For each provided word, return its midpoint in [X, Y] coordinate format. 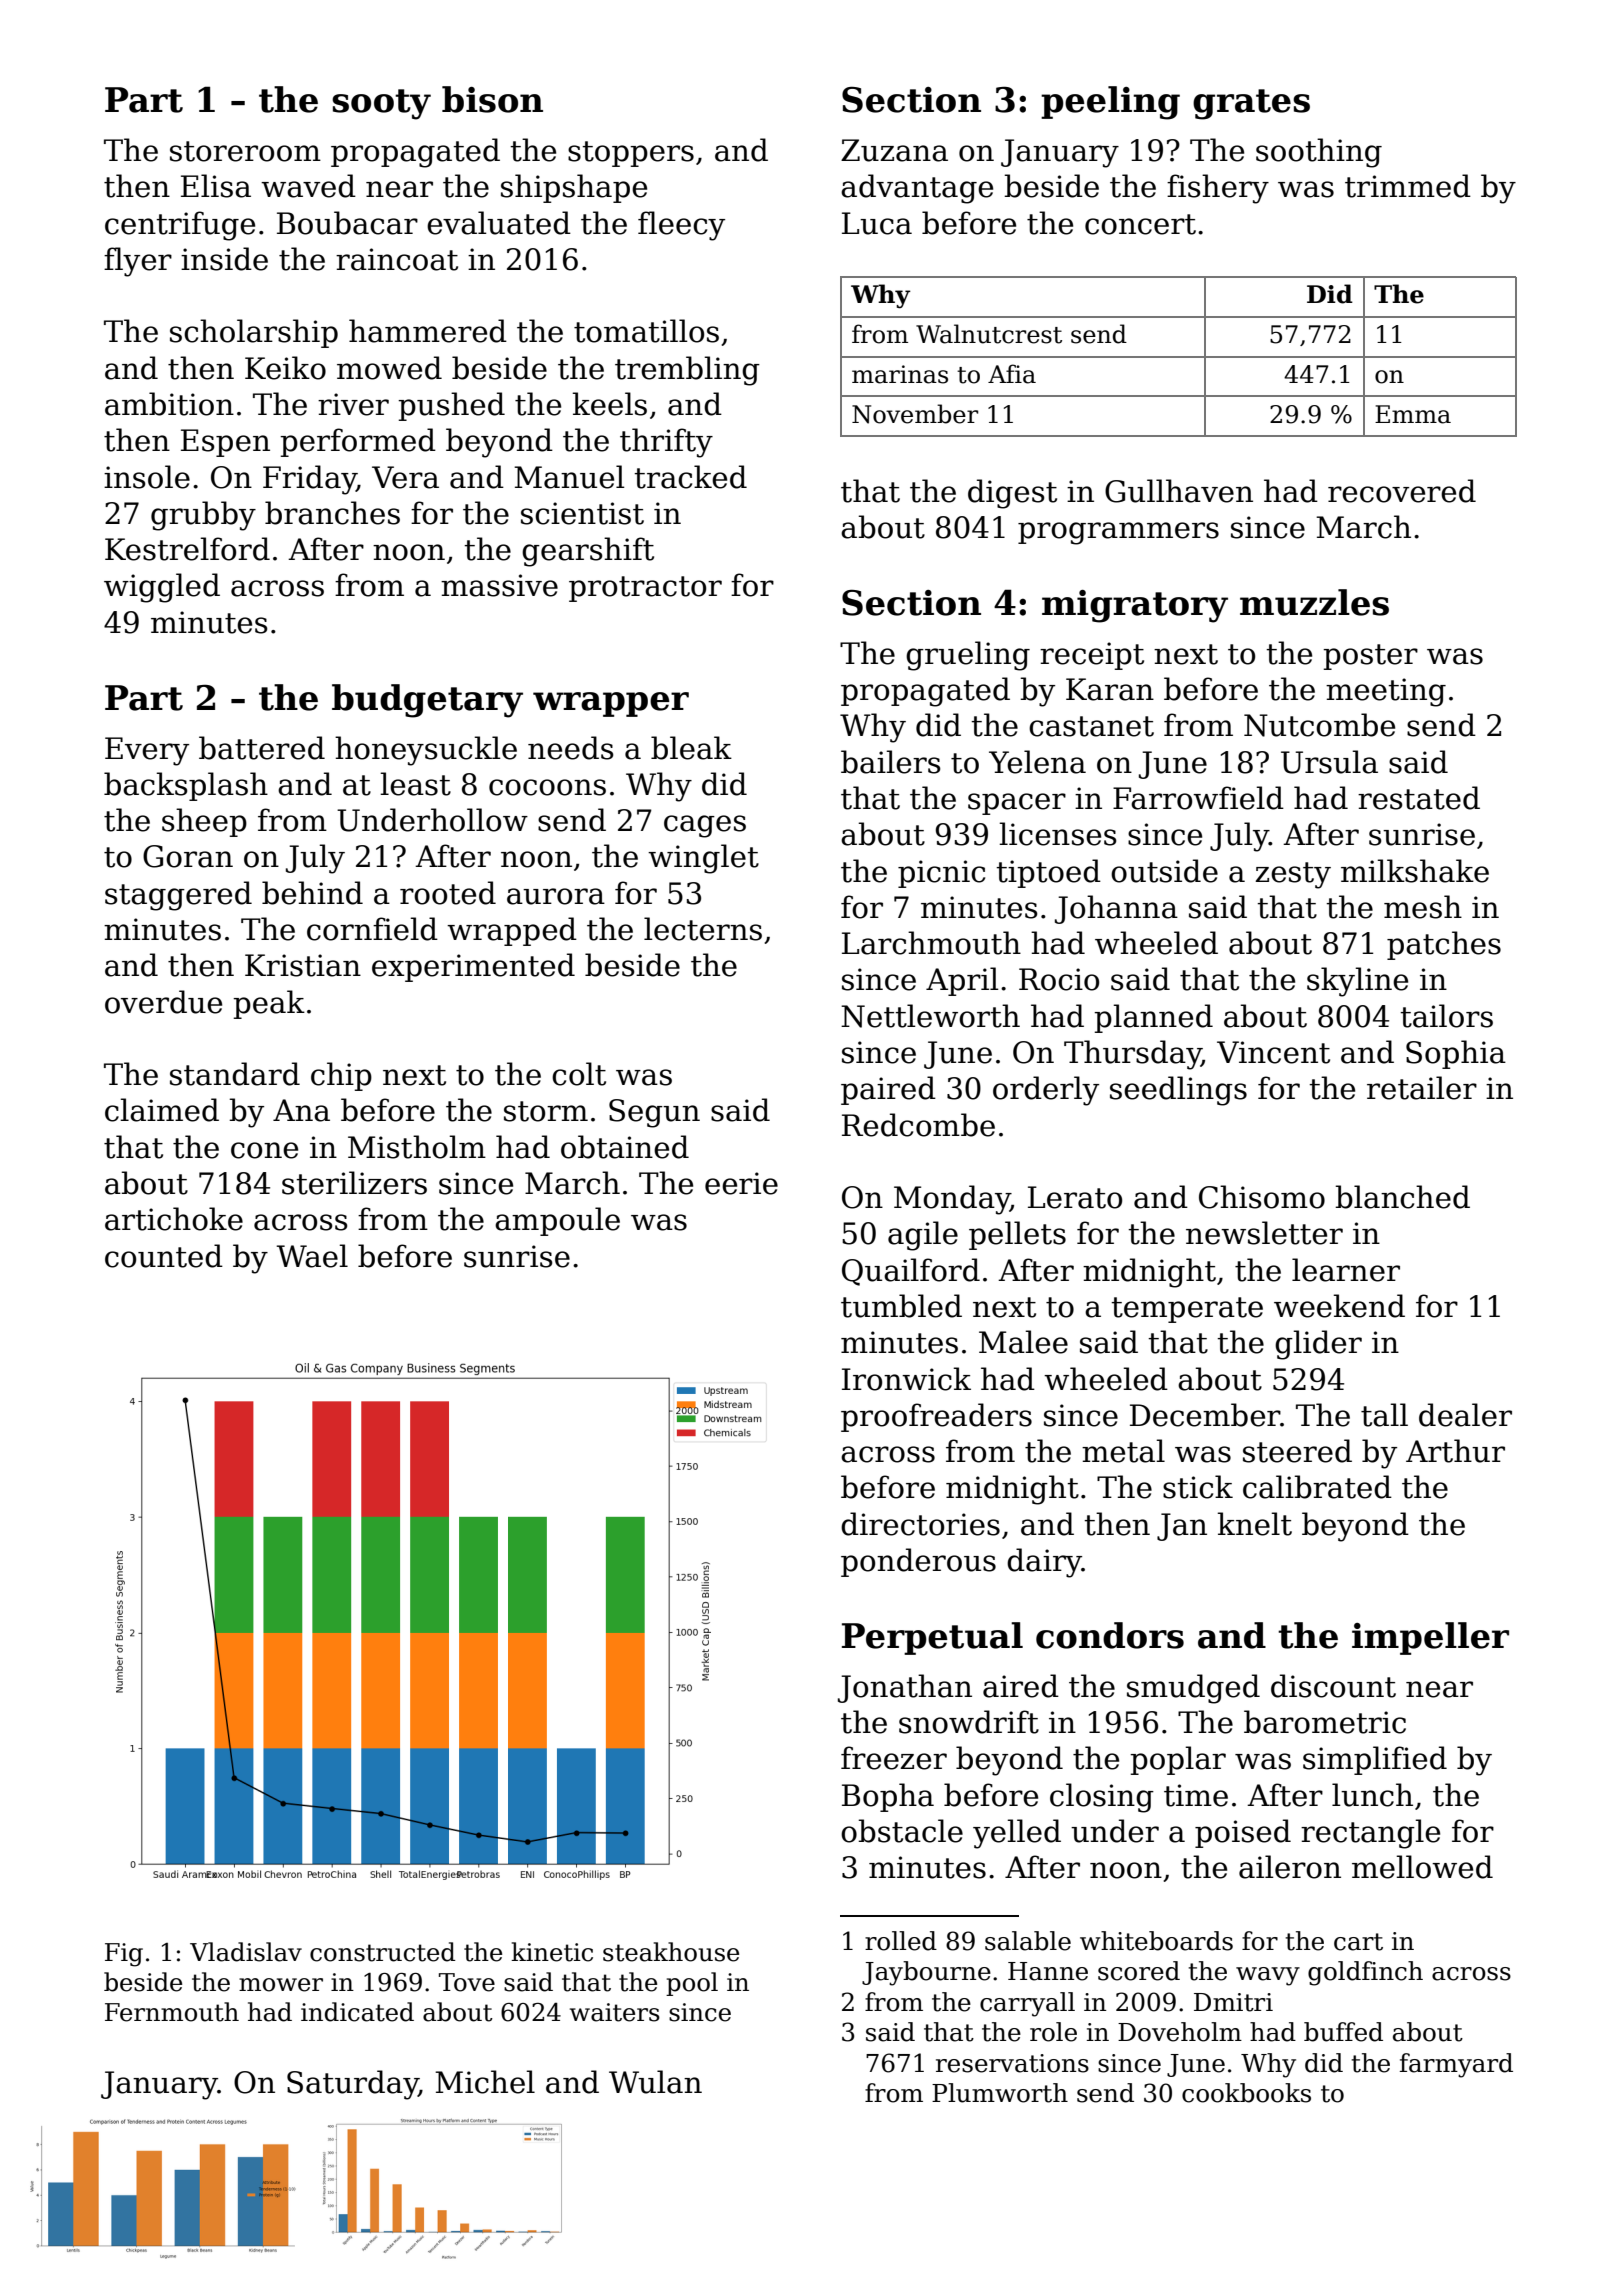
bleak [691, 748]
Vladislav [246, 1952]
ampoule [557, 1221]
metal [1123, 1451]
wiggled [162, 588]
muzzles [1314, 602]
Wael [312, 1256]
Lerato [1075, 1197]
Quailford [911, 1272]
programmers [1118, 533]
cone [264, 1150]
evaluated [499, 223]
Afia [1012, 374]
